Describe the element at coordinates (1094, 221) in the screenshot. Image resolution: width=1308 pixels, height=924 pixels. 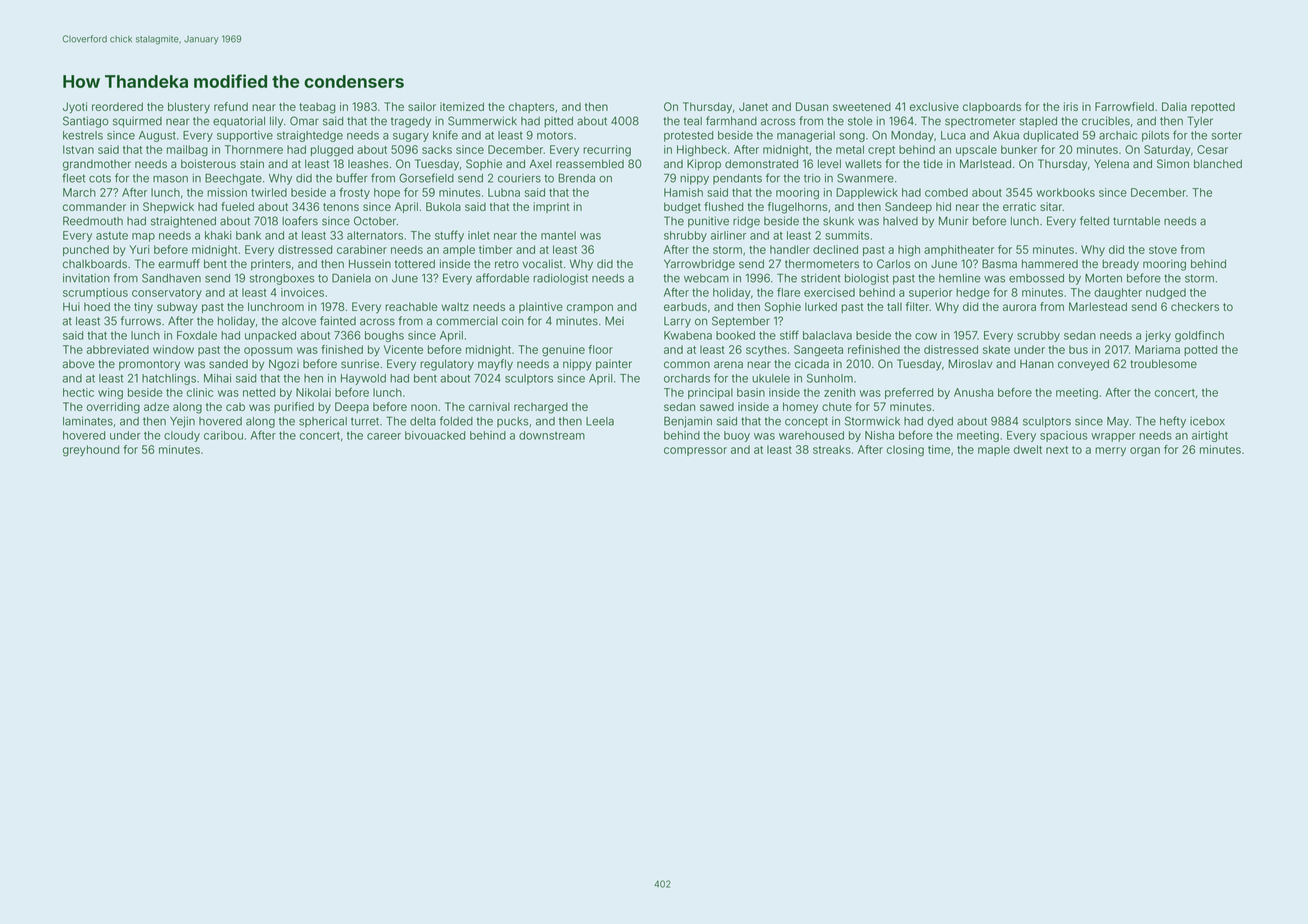
I see `felted` at that location.
